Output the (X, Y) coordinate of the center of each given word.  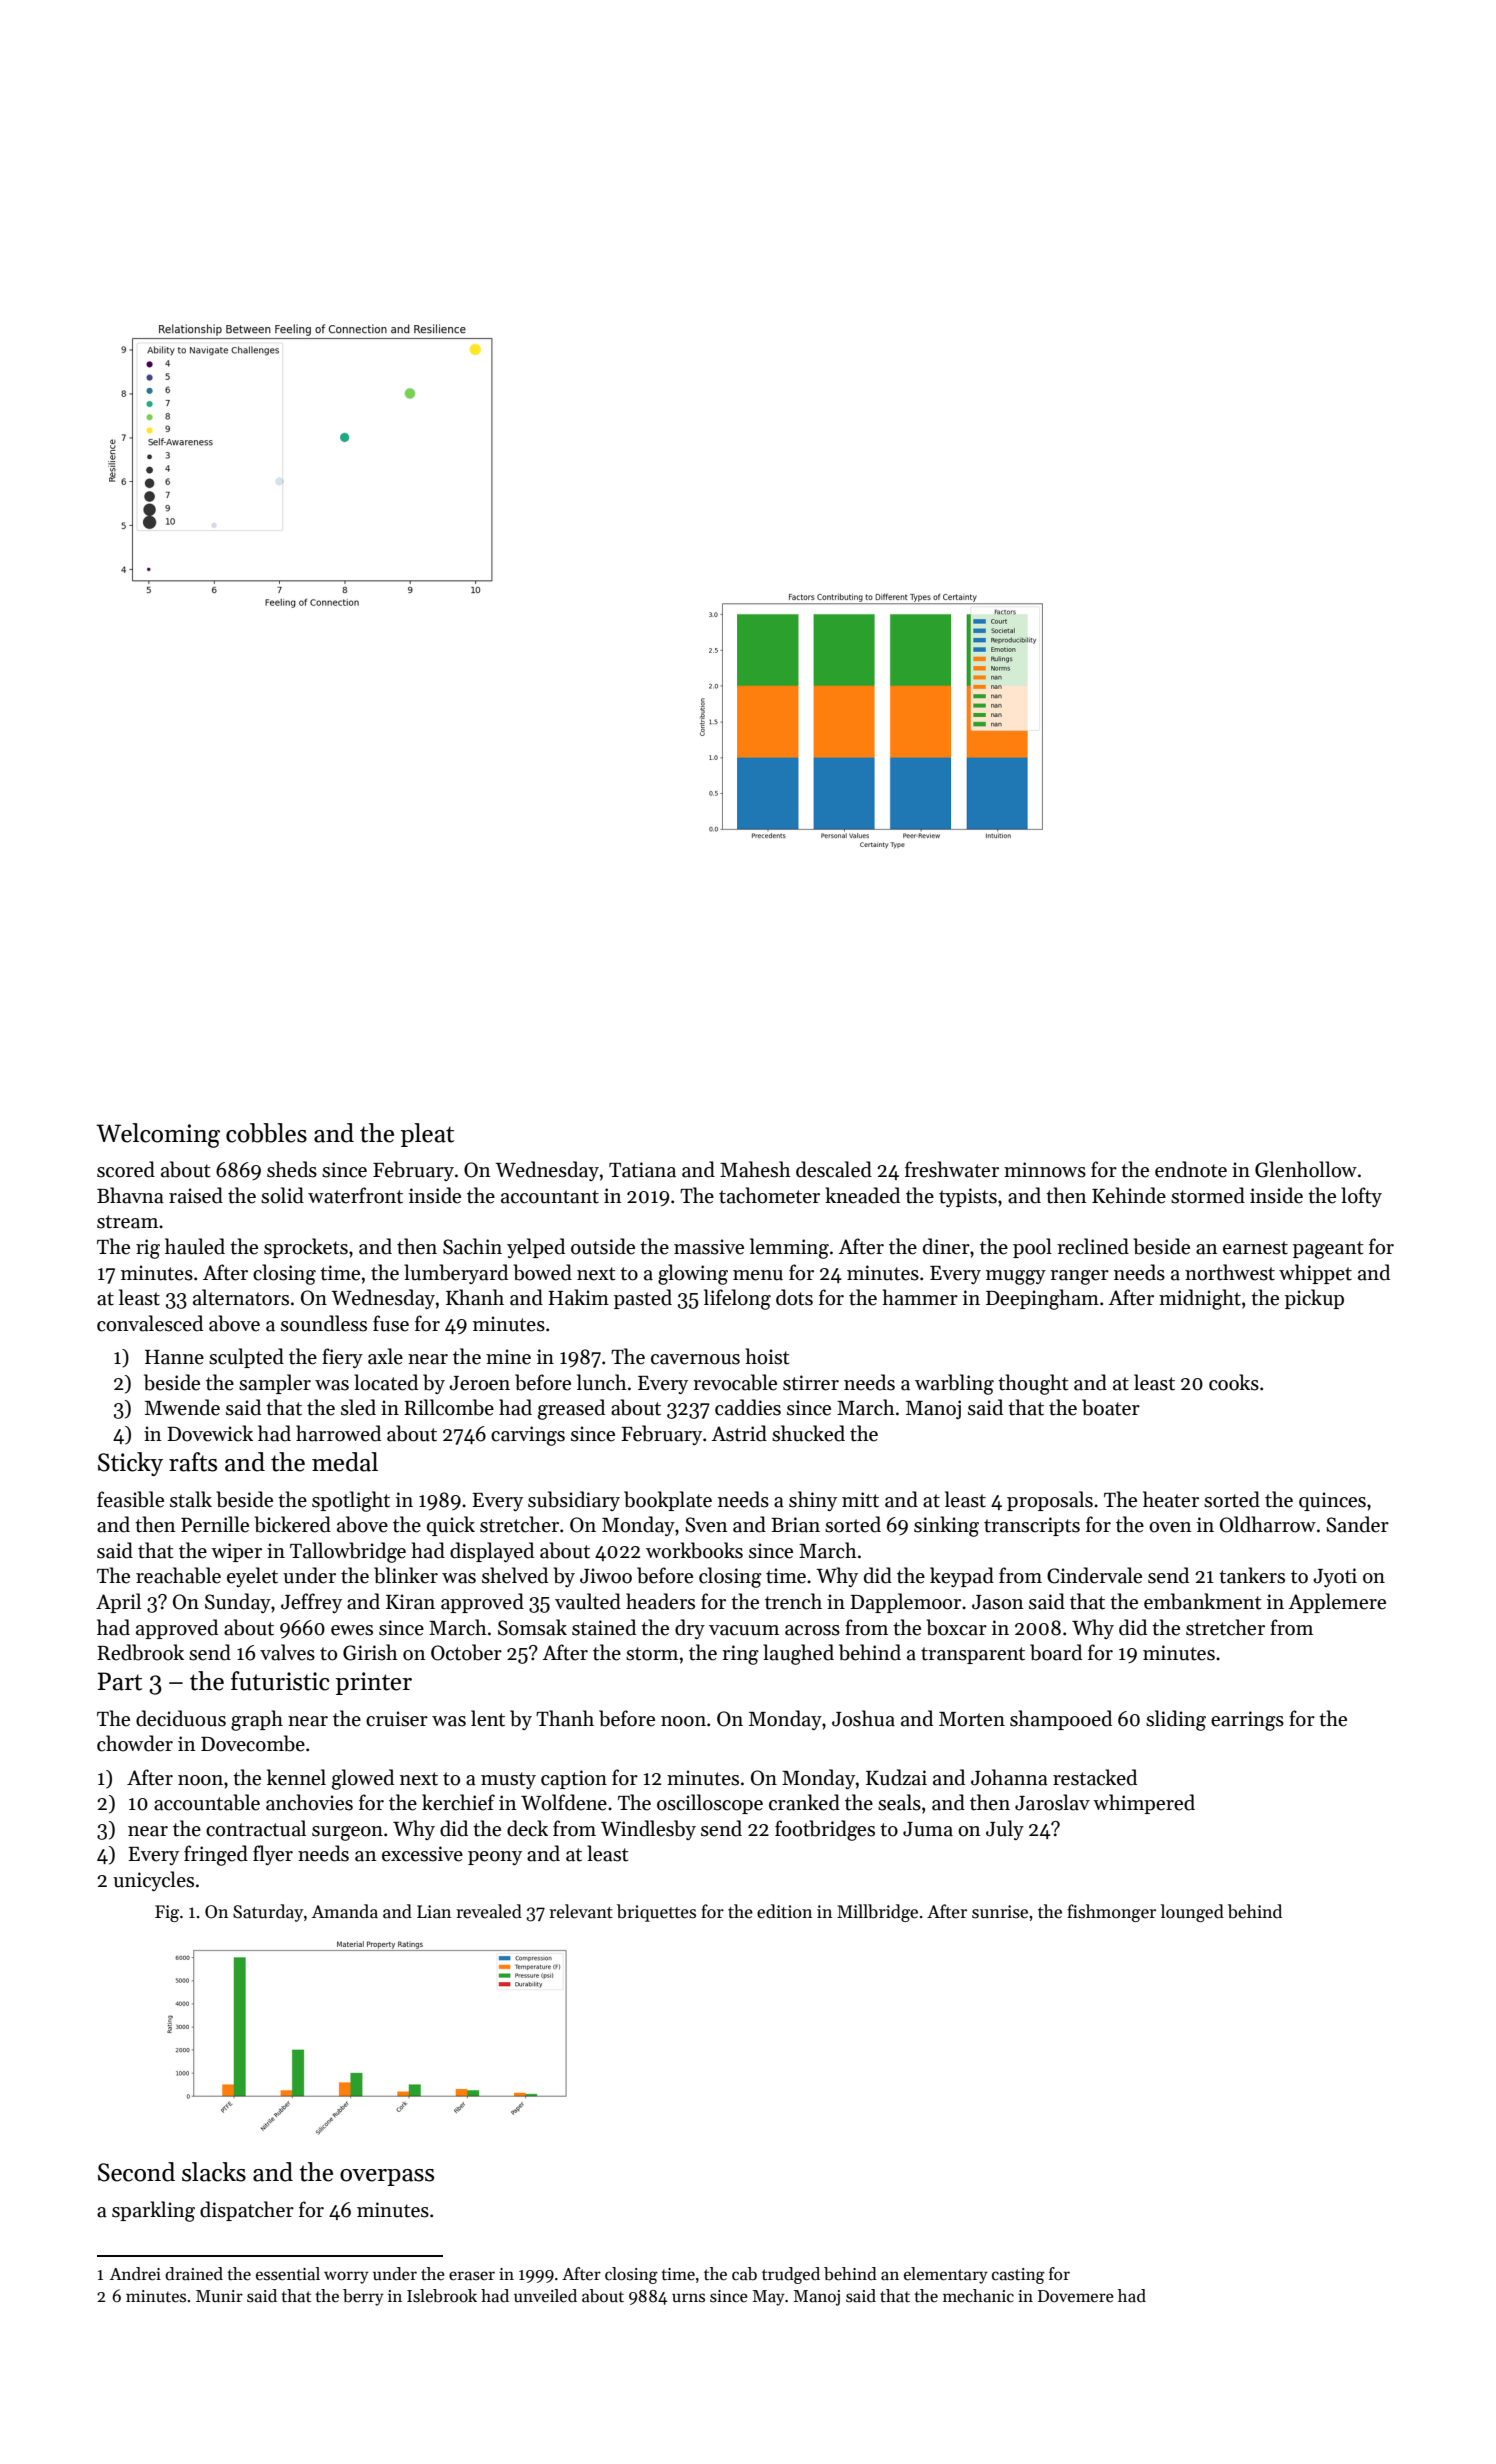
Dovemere (1076, 2296)
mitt (860, 1500)
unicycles (153, 1881)
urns (688, 2298)
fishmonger (1111, 1913)
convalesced (150, 1323)
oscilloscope (710, 1804)
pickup (1314, 1299)
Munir (219, 2296)
